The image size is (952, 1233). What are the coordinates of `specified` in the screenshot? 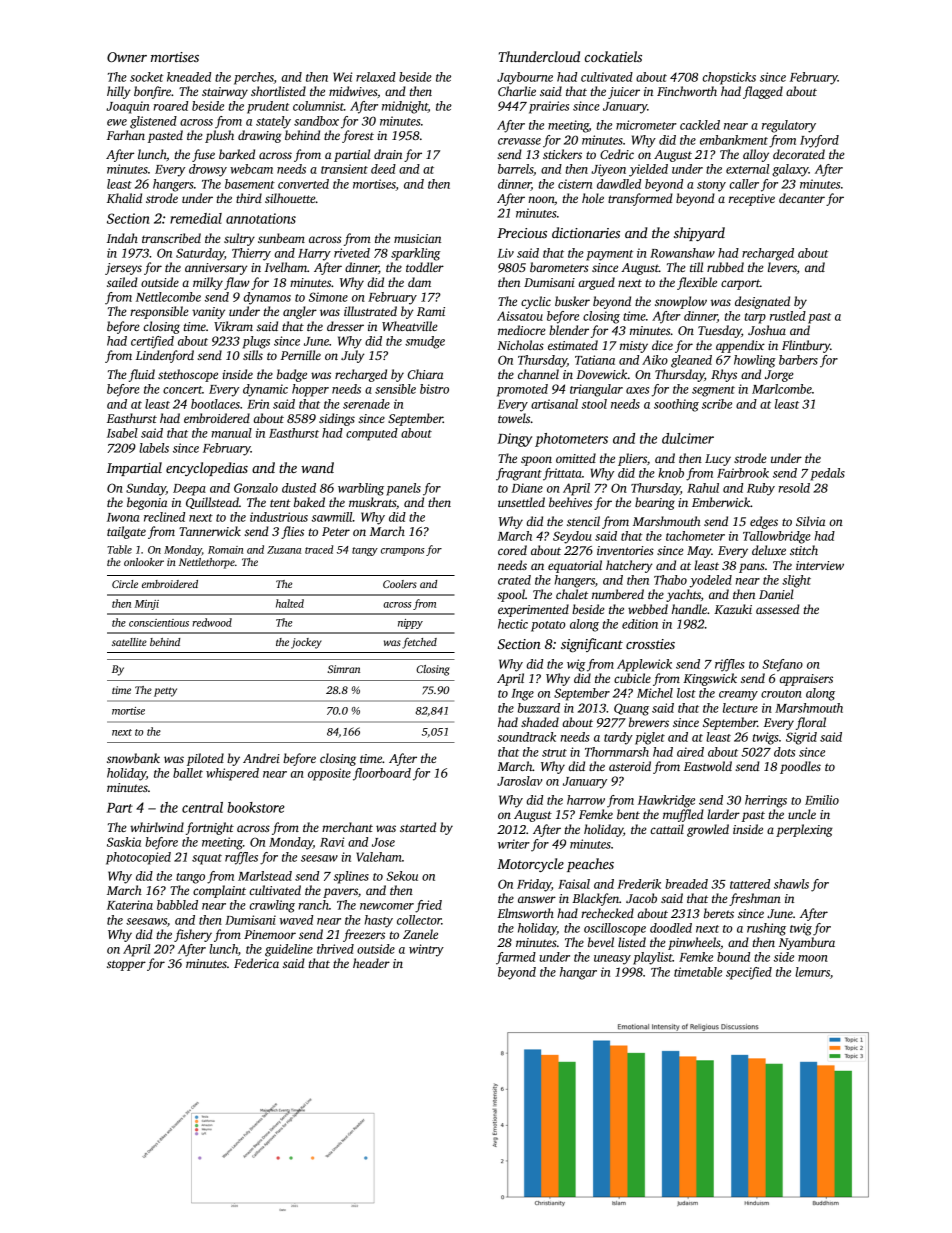 It's located at (749, 973).
